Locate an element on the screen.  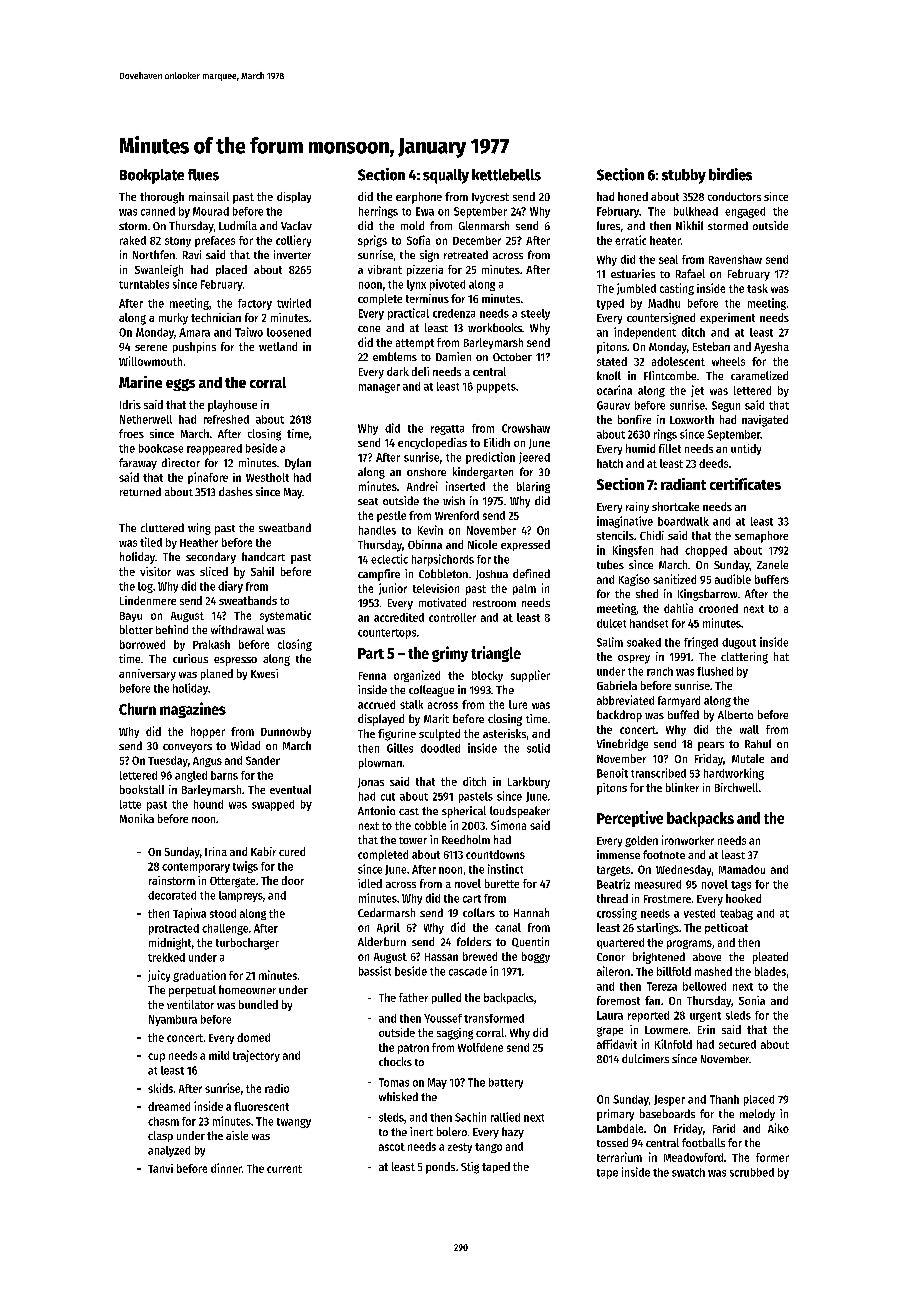
clasp is located at coordinates (160, 1136).
